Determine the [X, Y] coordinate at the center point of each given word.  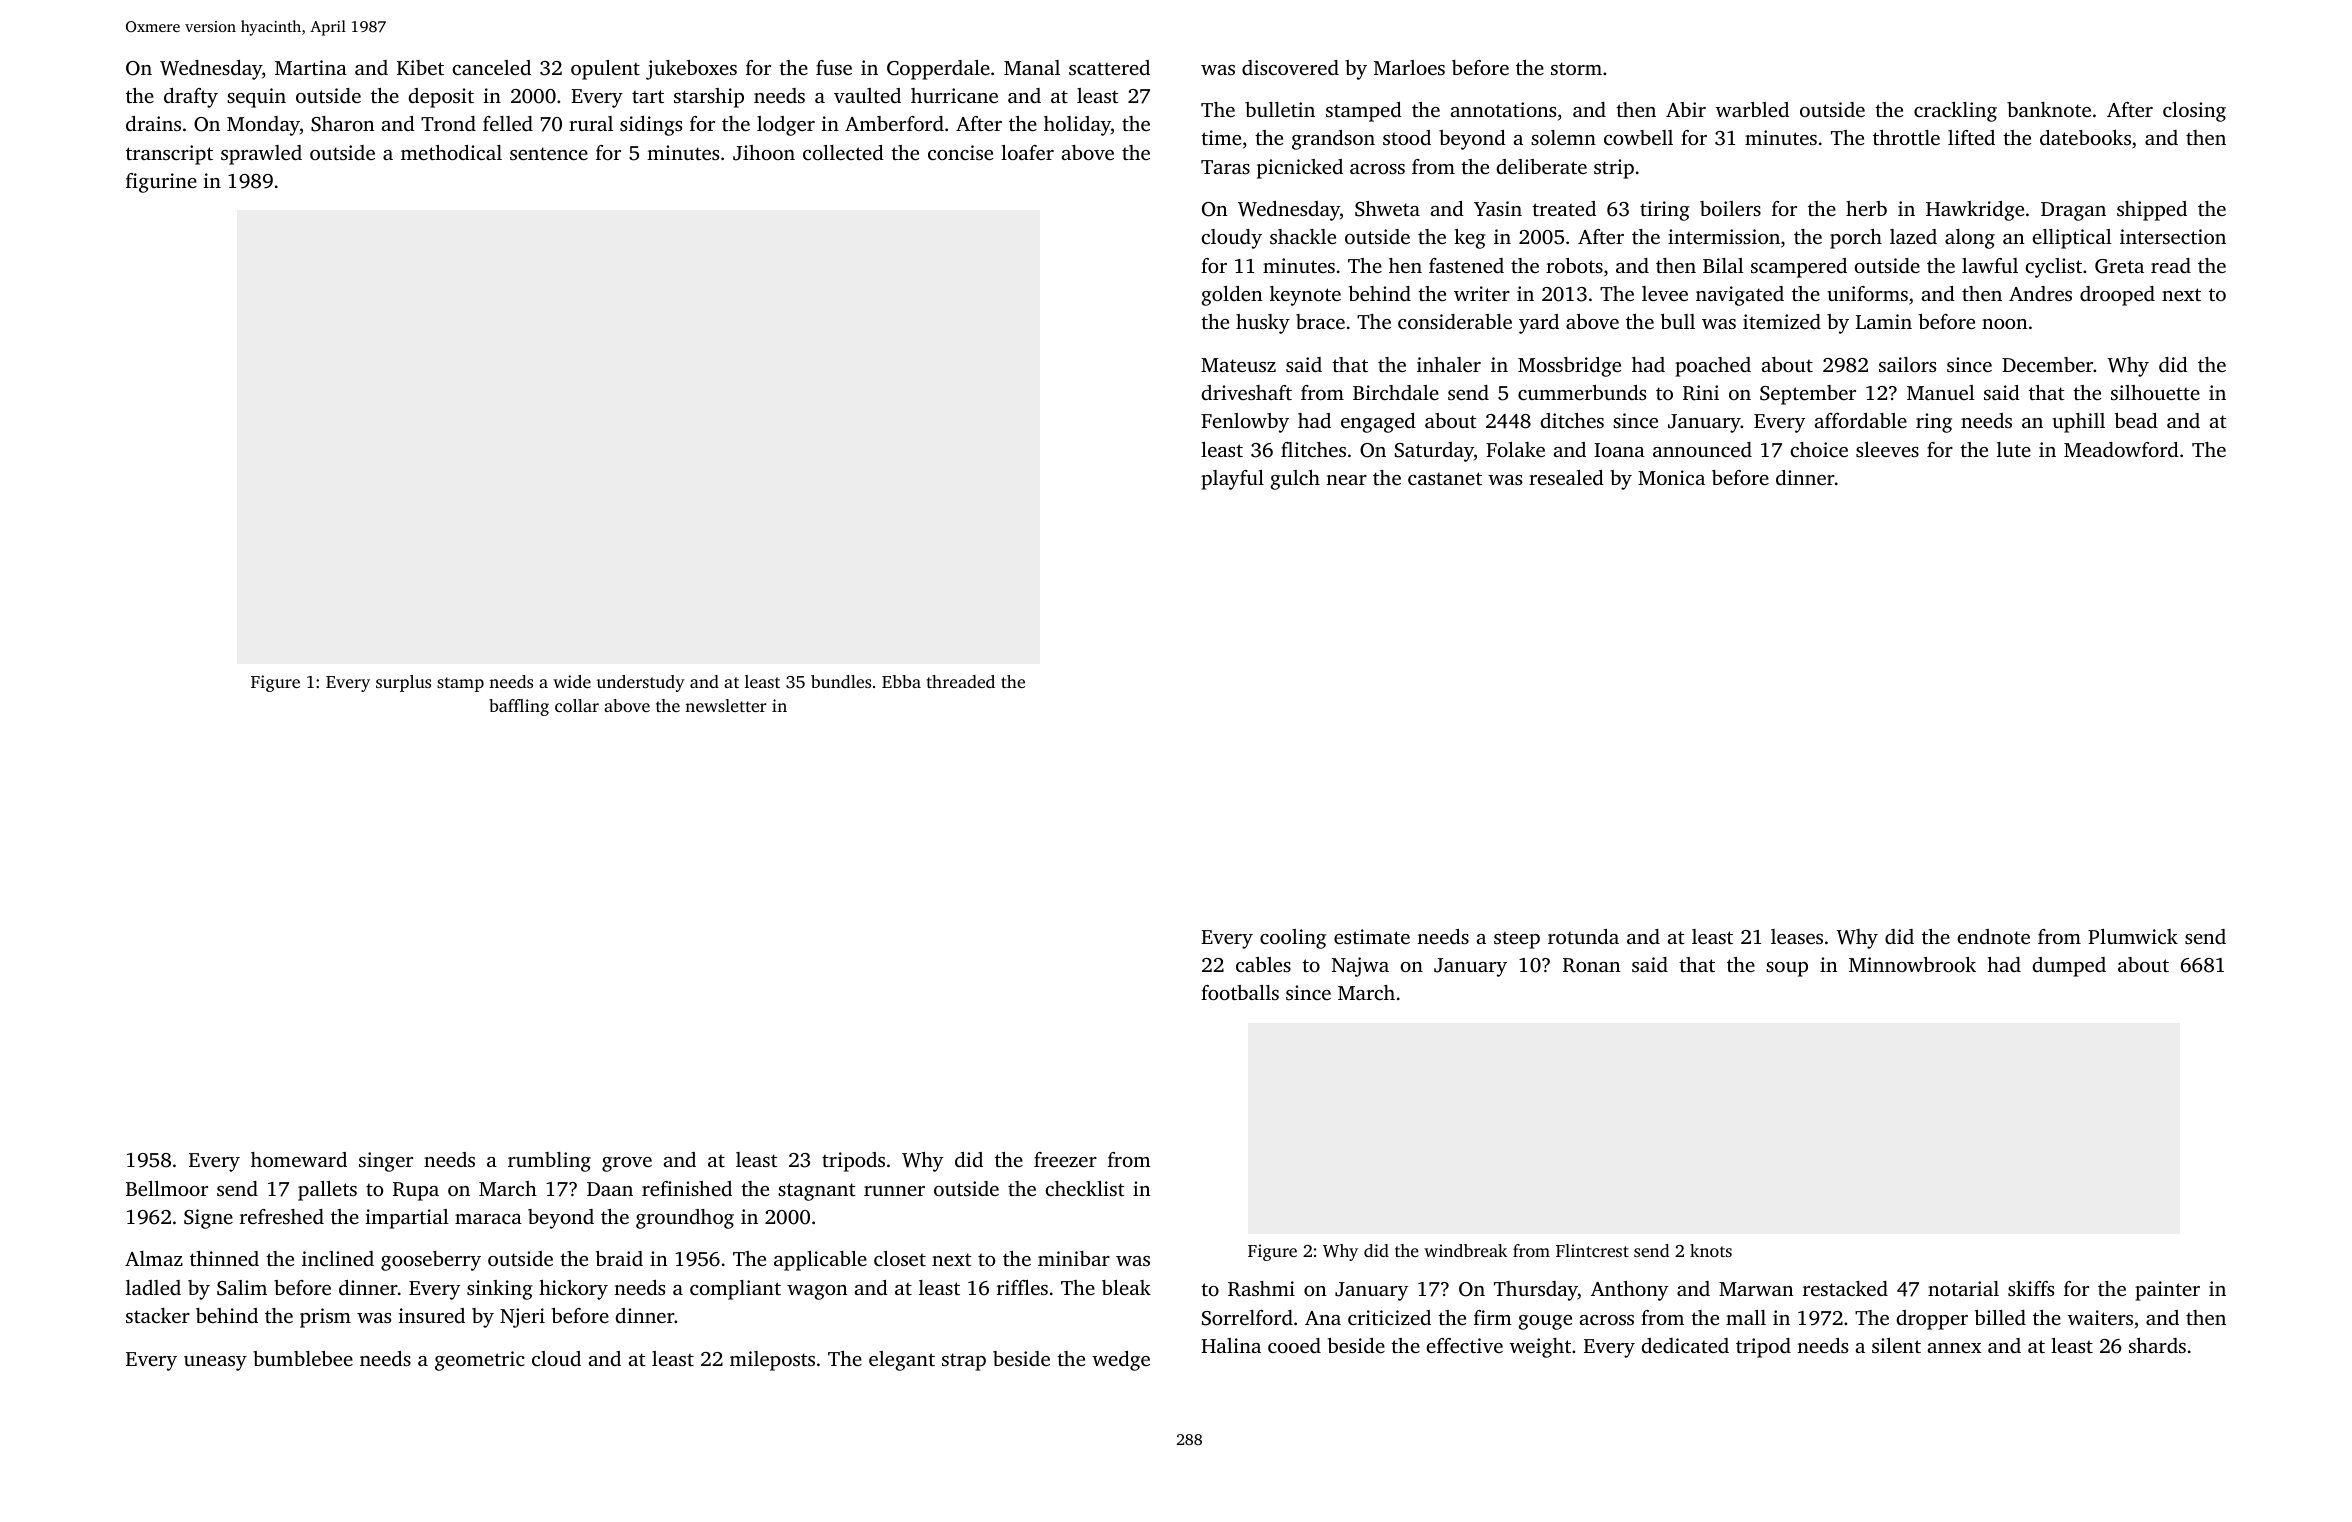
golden [1232, 296]
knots [1711, 1250]
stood [1407, 137]
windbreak [1465, 1250]
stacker [158, 1315]
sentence [549, 153]
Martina [311, 67]
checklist [1085, 1188]
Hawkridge [1975, 211]
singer [386, 1162]
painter [2167, 1291]
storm [1576, 68]
